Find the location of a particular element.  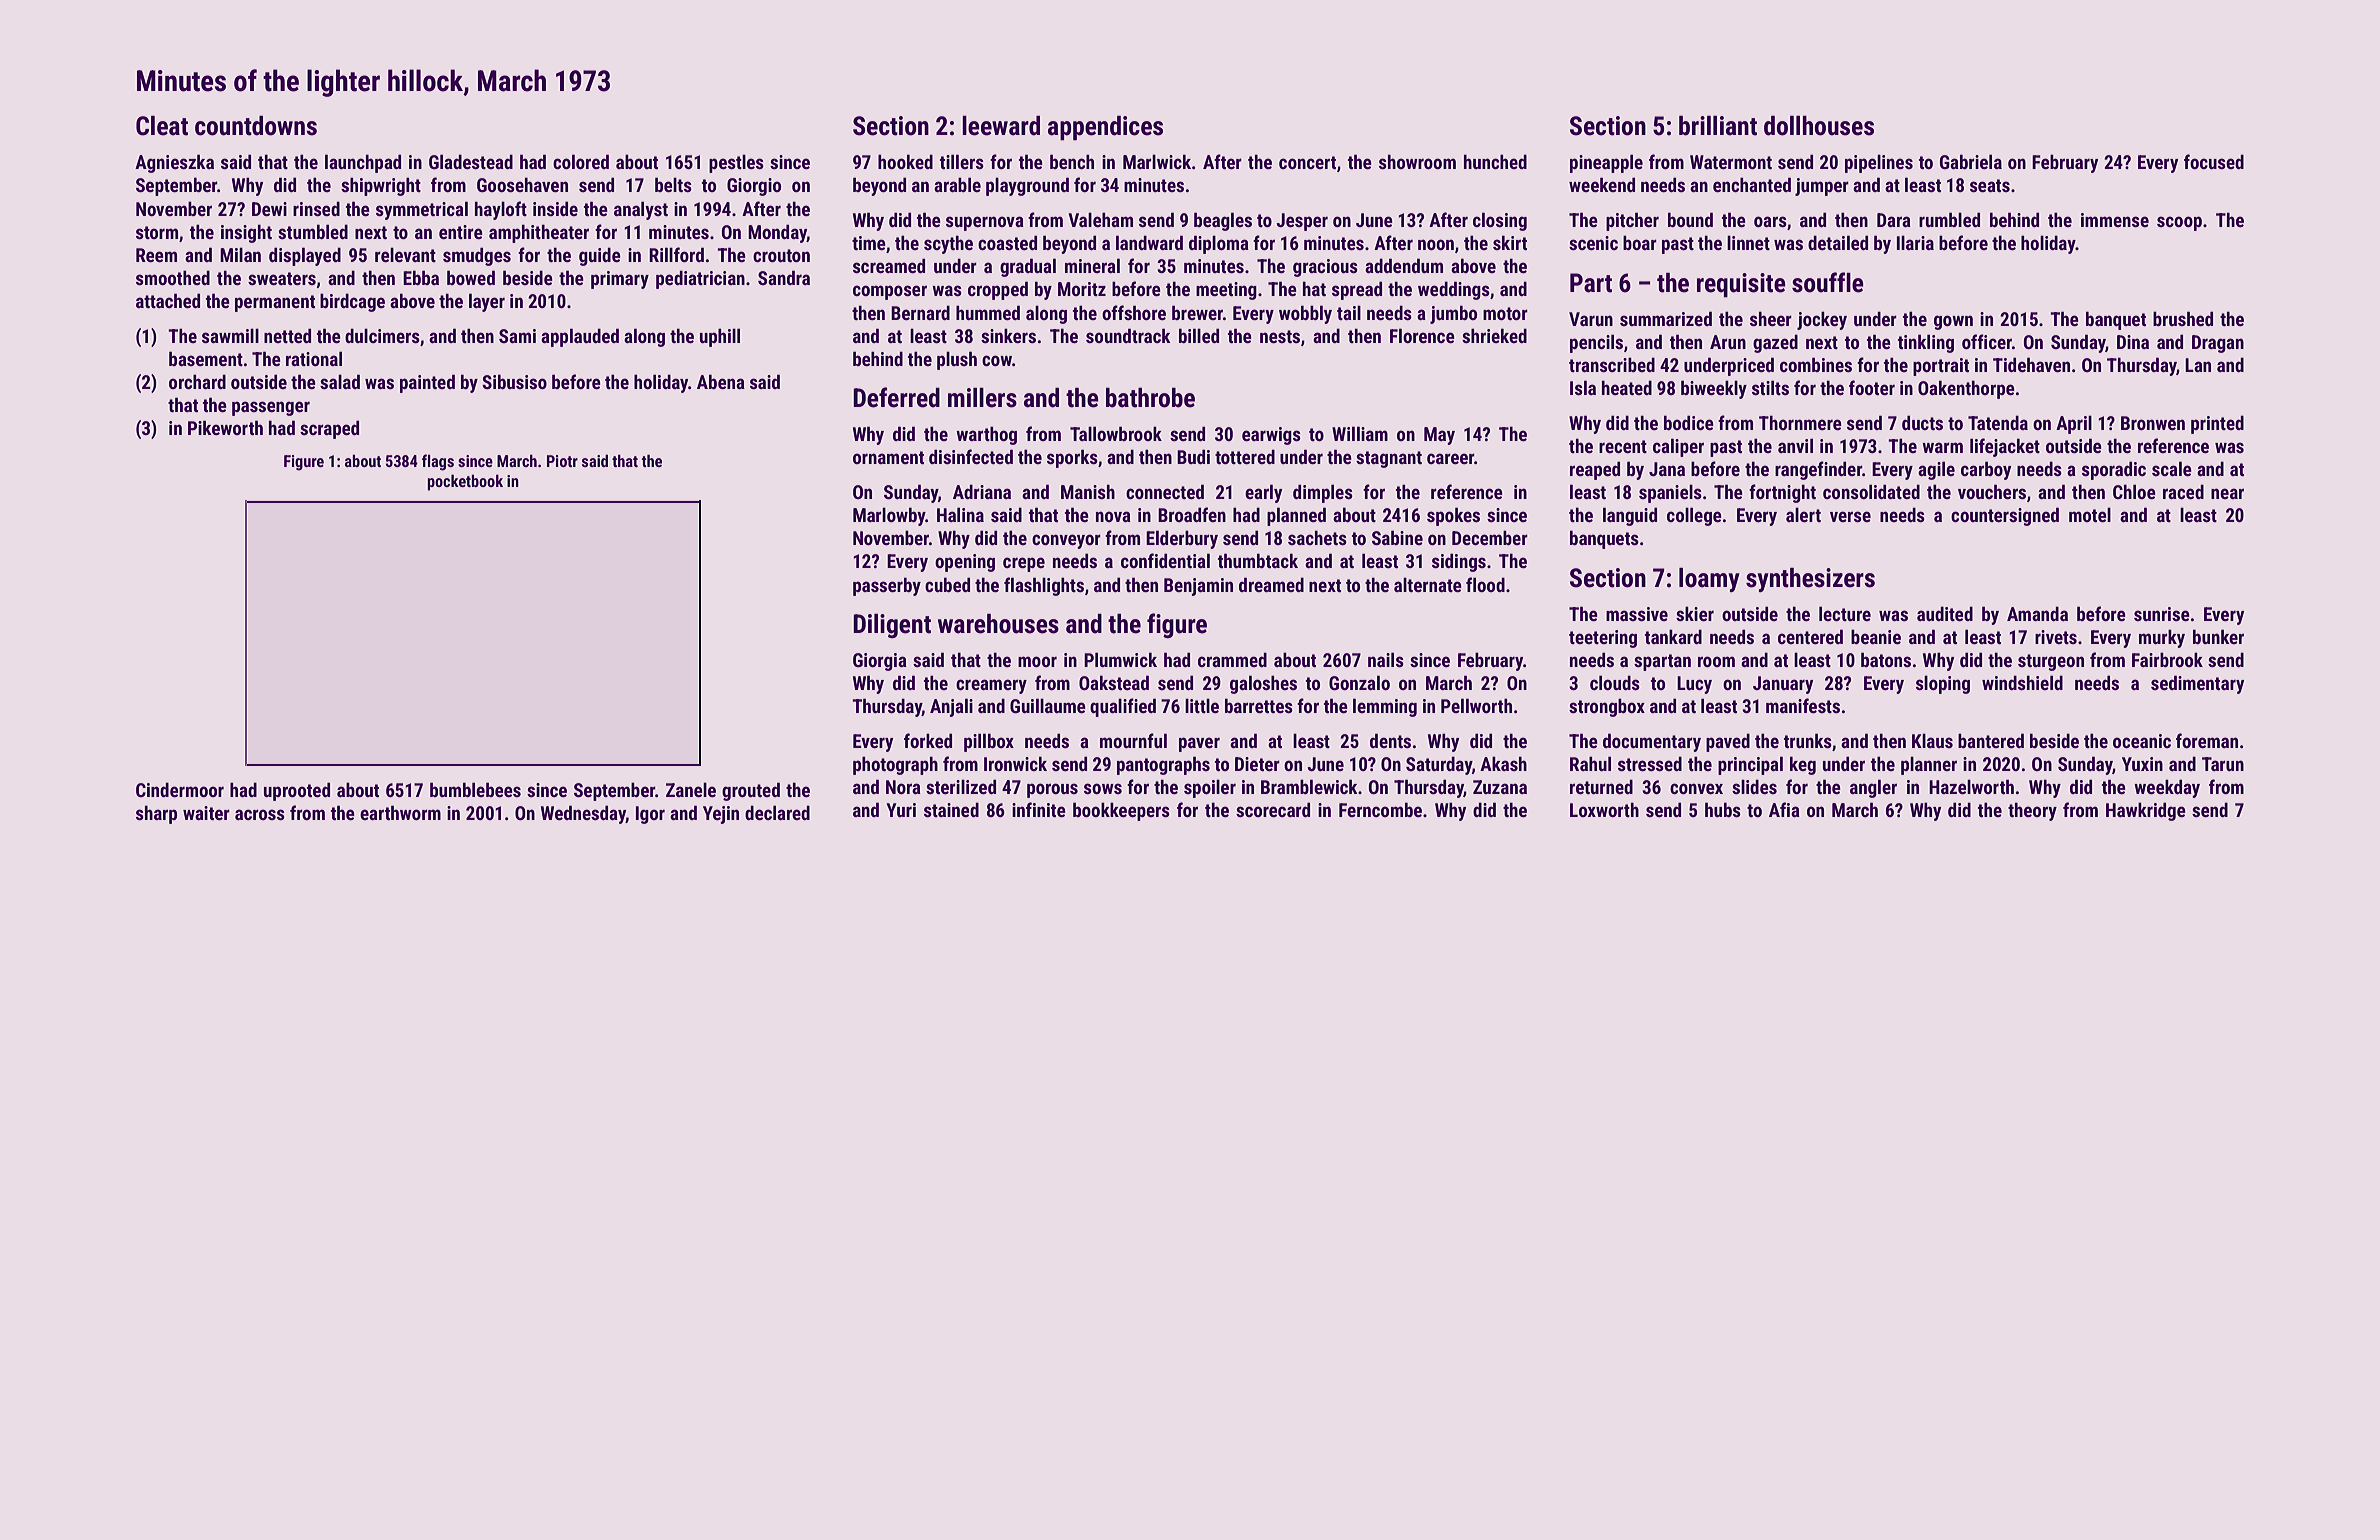

Diligent is located at coordinates (892, 626).
